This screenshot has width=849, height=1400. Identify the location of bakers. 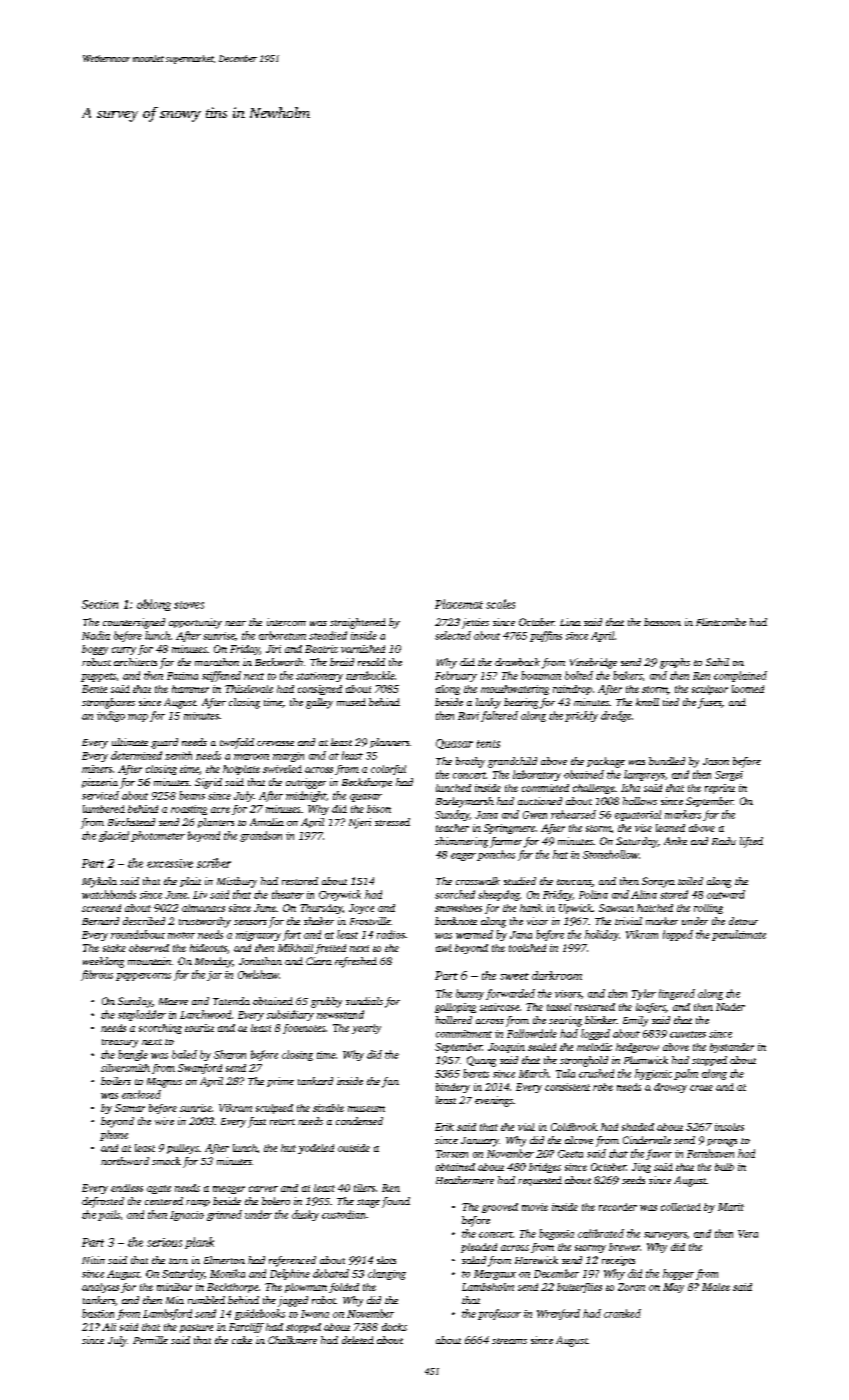
(627, 675).
